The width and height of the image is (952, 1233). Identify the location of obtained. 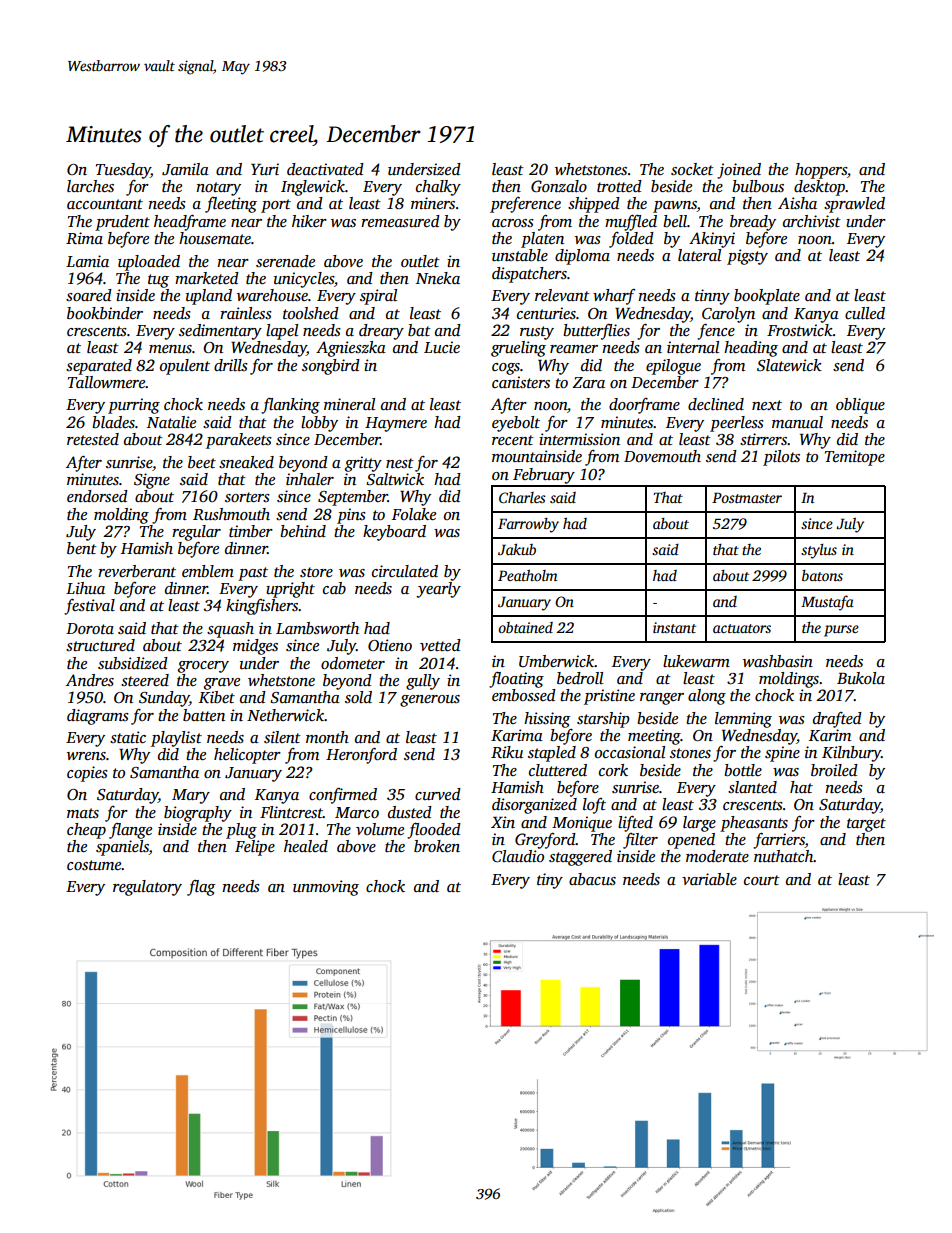
(525, 627).
